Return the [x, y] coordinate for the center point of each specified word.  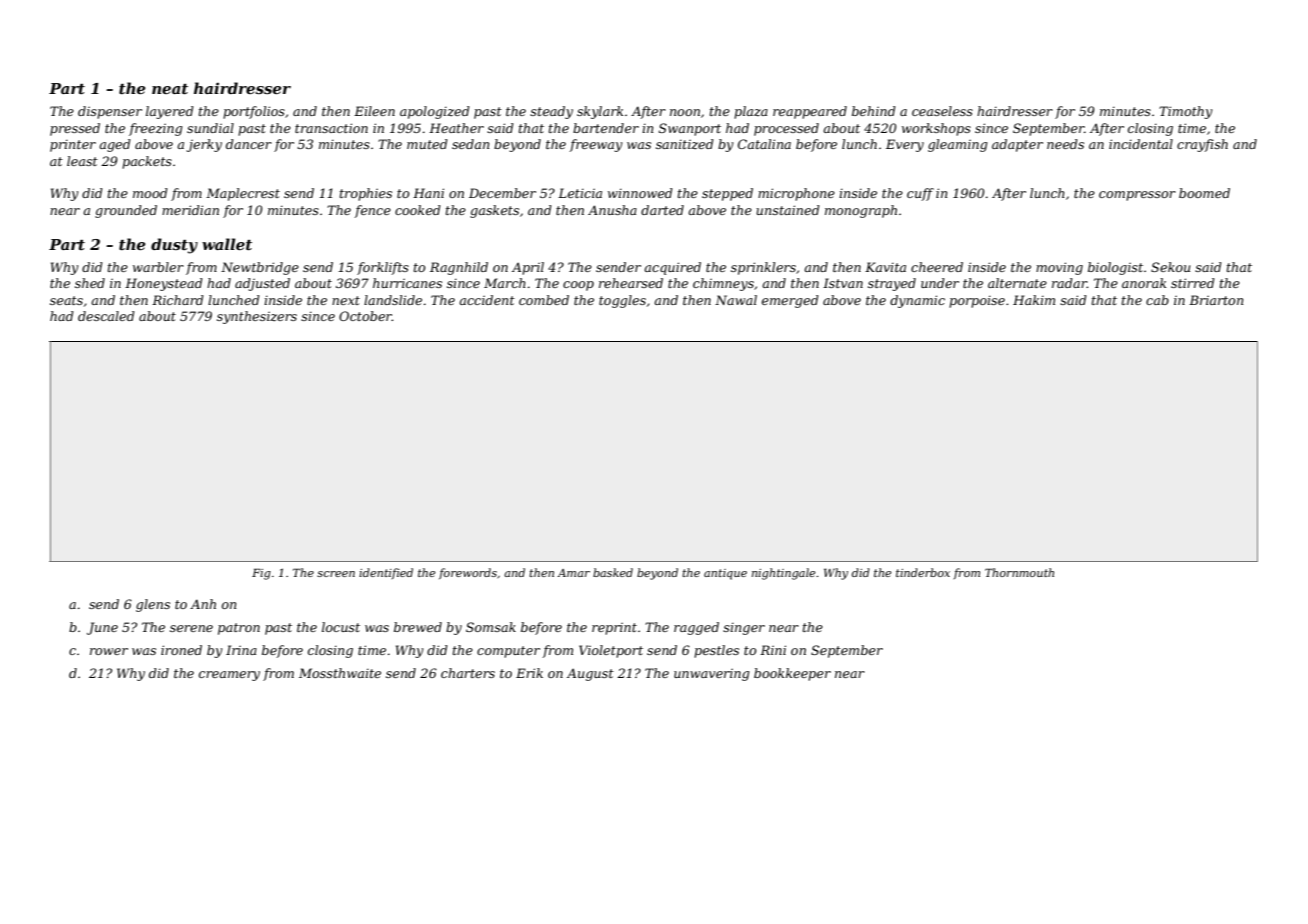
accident [487, 300]
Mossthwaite [340, 673]
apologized [435, 112]
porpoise [977, 302]
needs [1065, 144]
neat [170, 89]
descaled [106, 316]
